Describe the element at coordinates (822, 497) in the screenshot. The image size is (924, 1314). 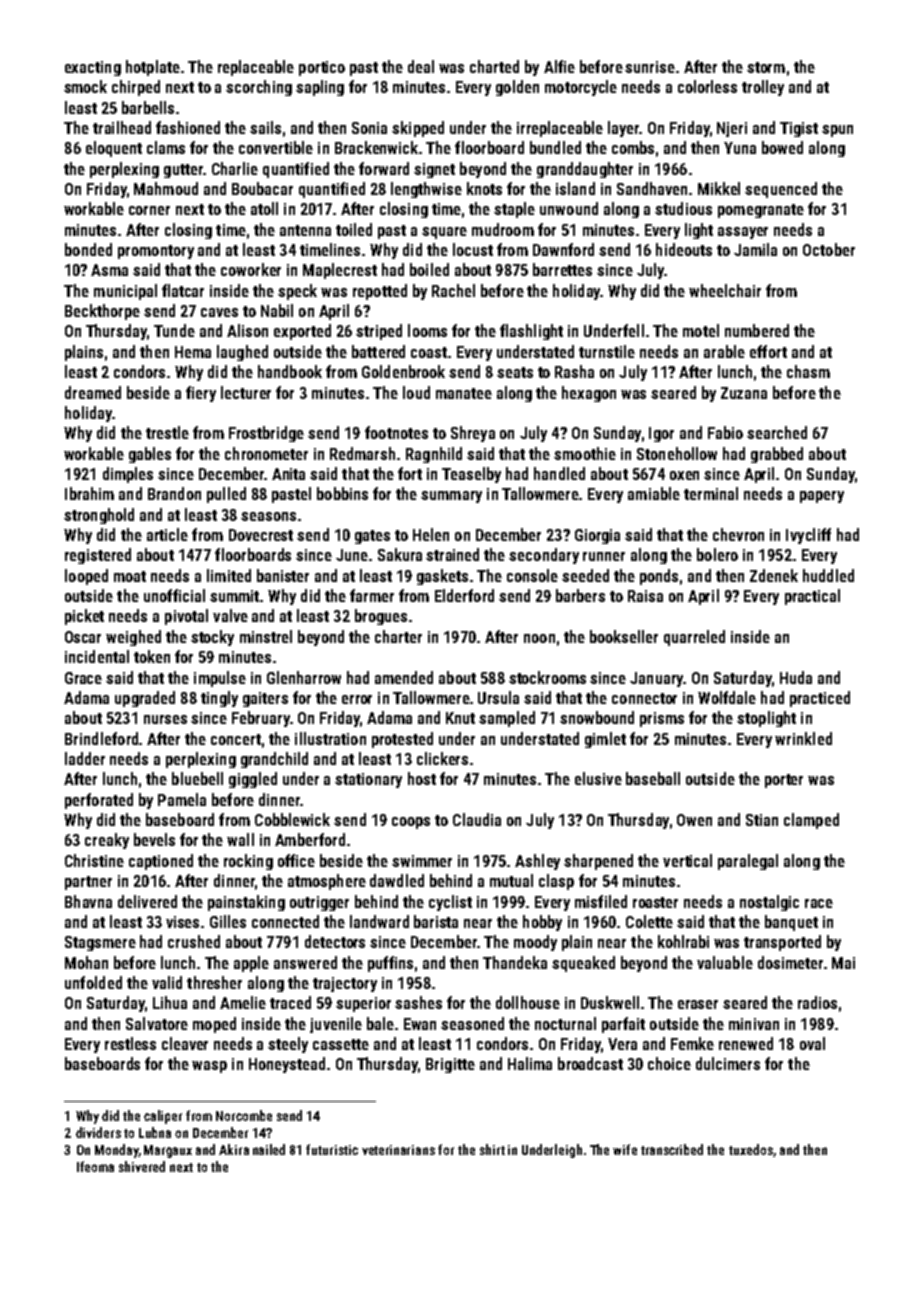
I see `papery` at that location.
